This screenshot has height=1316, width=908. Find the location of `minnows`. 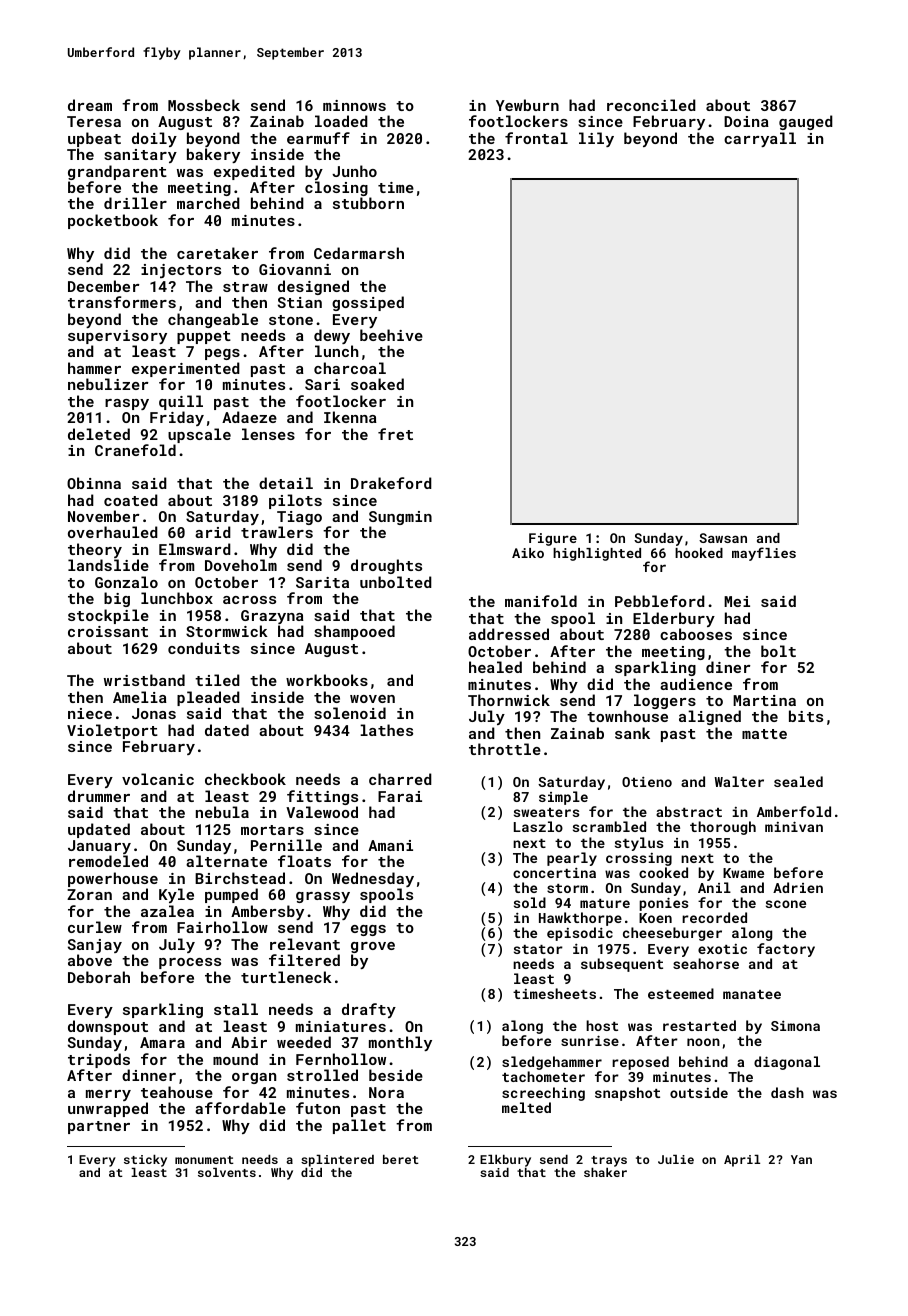

minnows is located at coordinates (354, 105).
